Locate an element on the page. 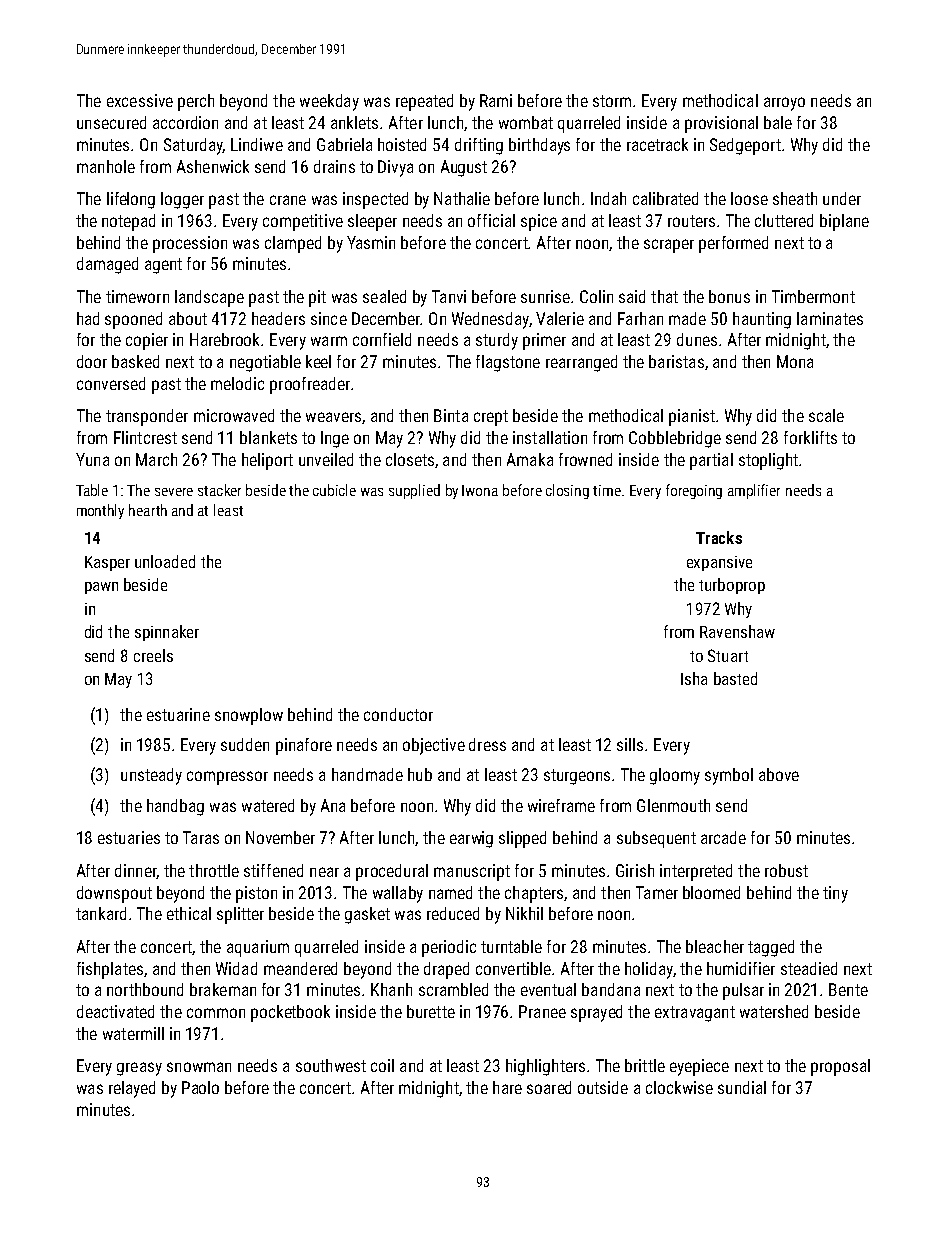 The width and height of the page is (952, 1233). arroyo is located at coordinates (784, 104).
